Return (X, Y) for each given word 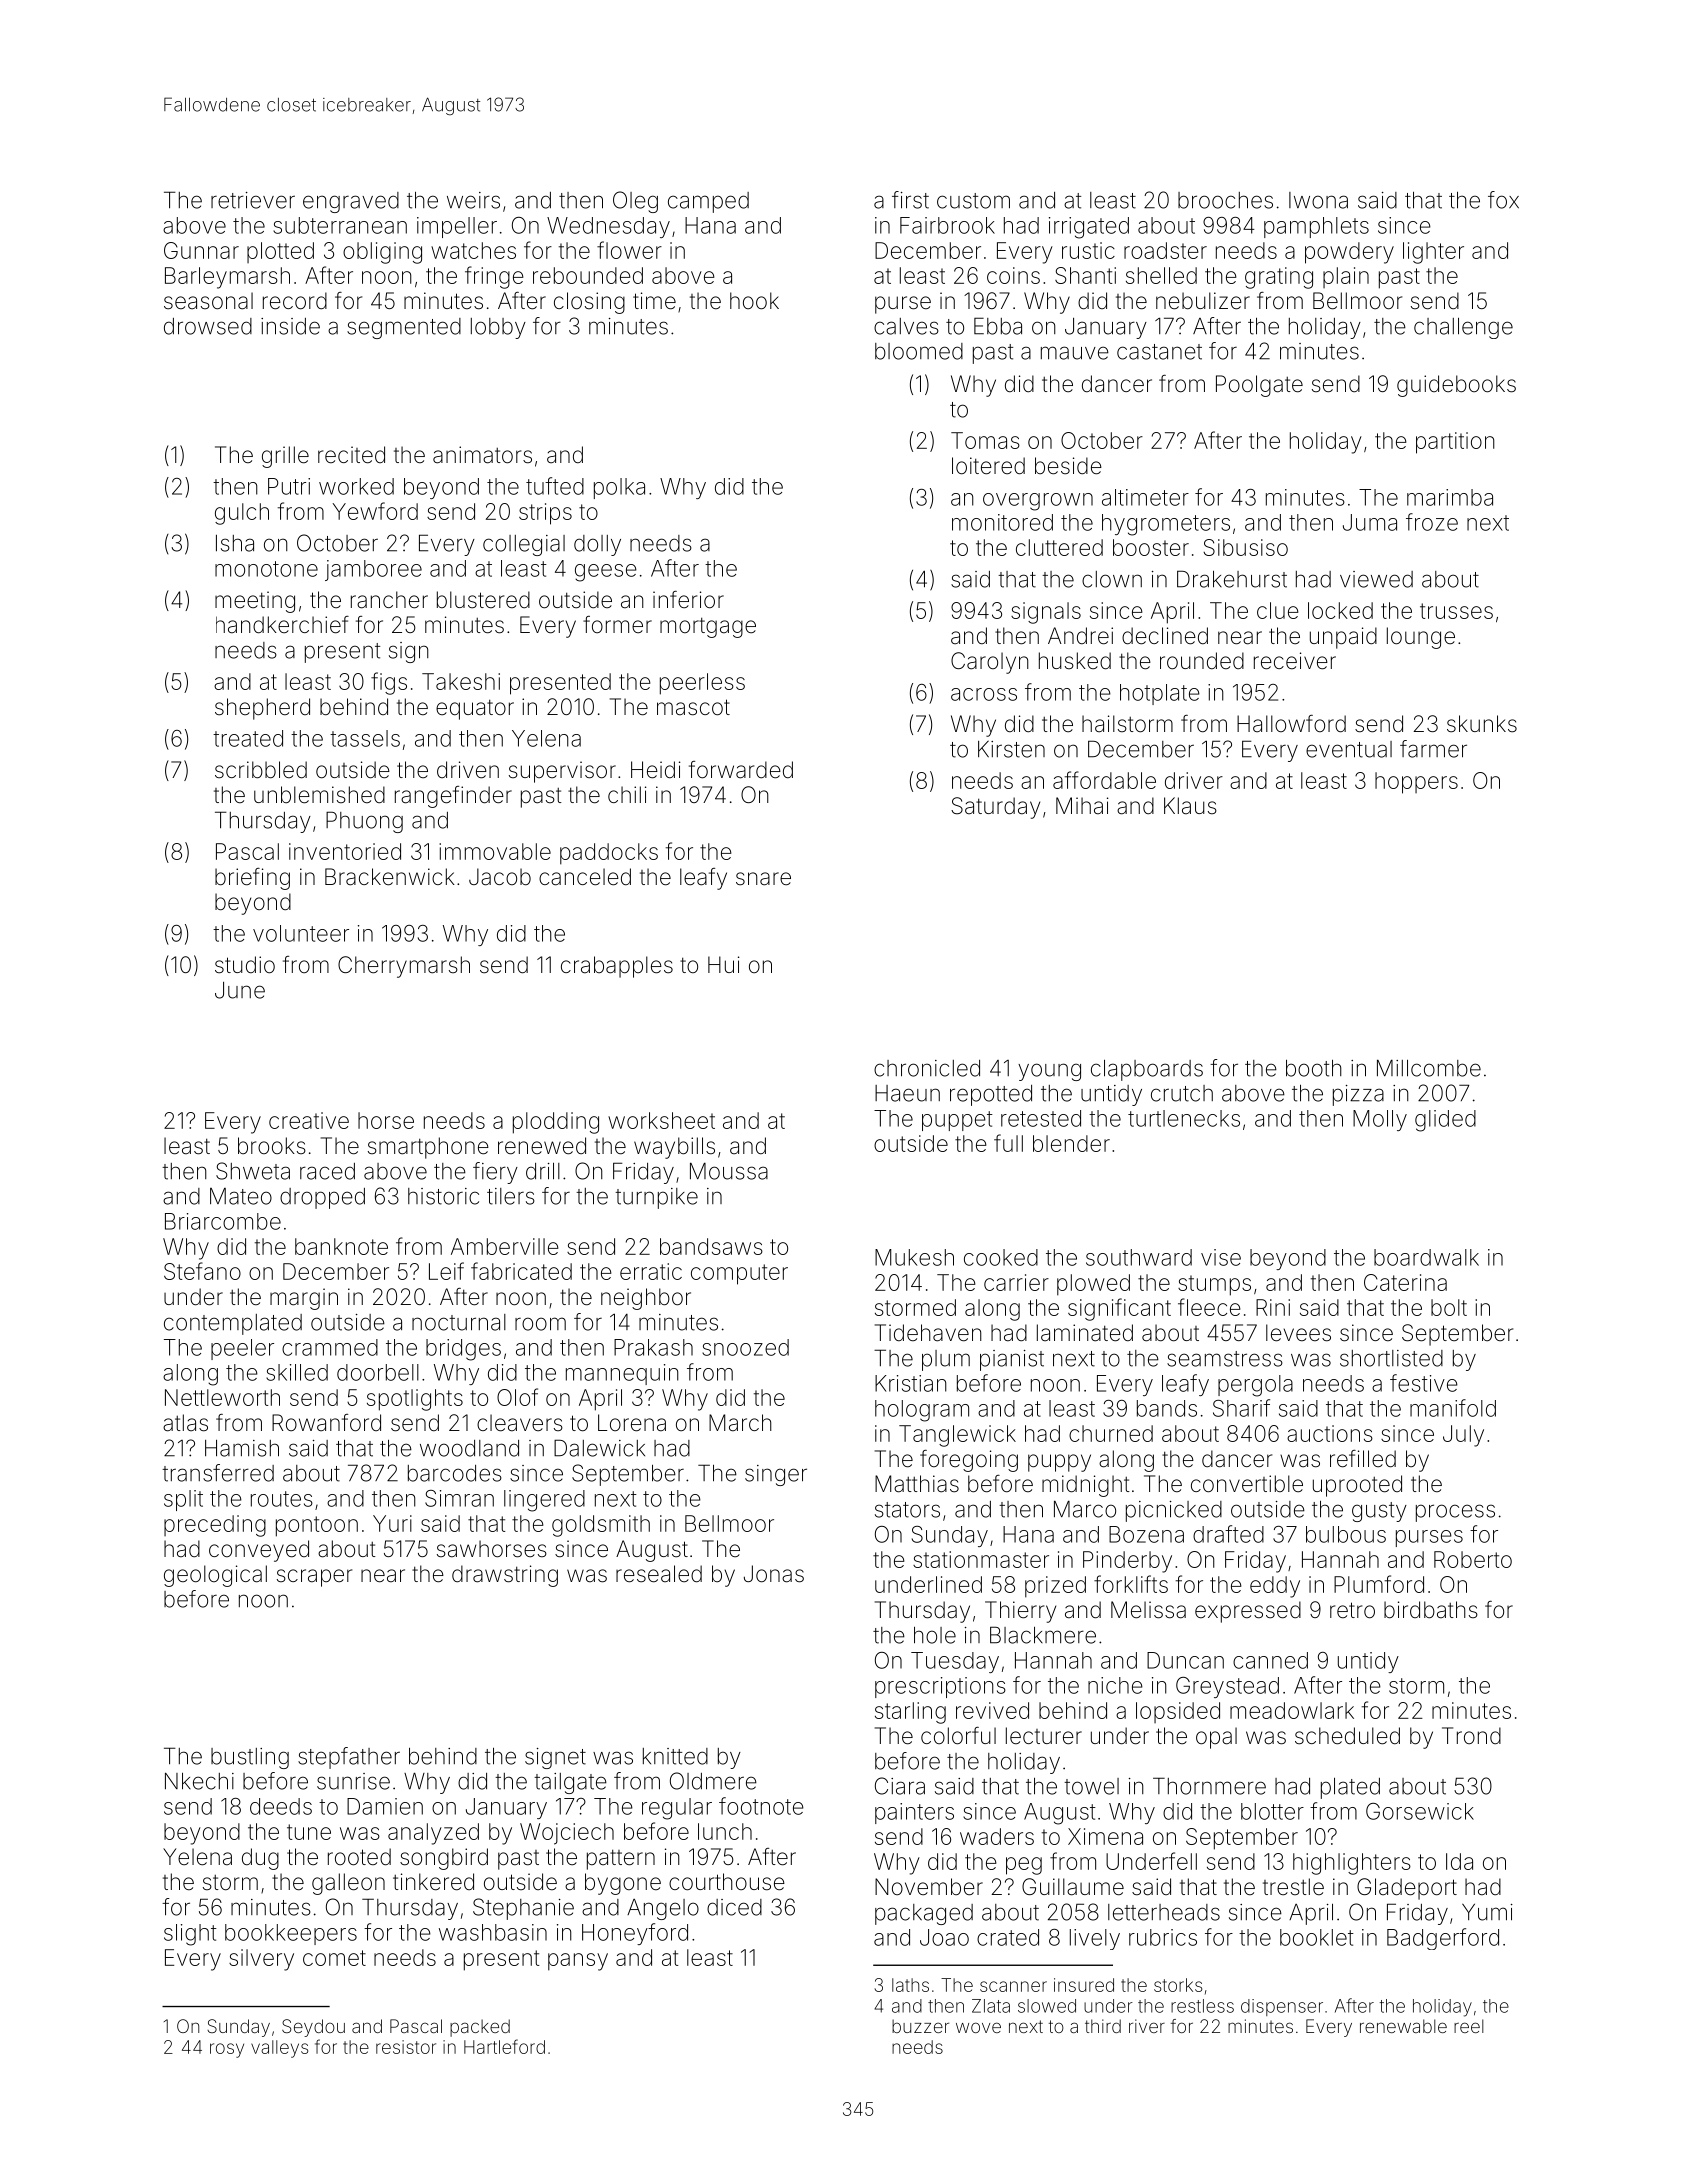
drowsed (208, 326)
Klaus (1190, 806)
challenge (1463, 328)
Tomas (985, 440)
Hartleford (504, 2046)
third (1103, 2026)
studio (245, 965)
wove (978, 2027)
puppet (957, 1121)
